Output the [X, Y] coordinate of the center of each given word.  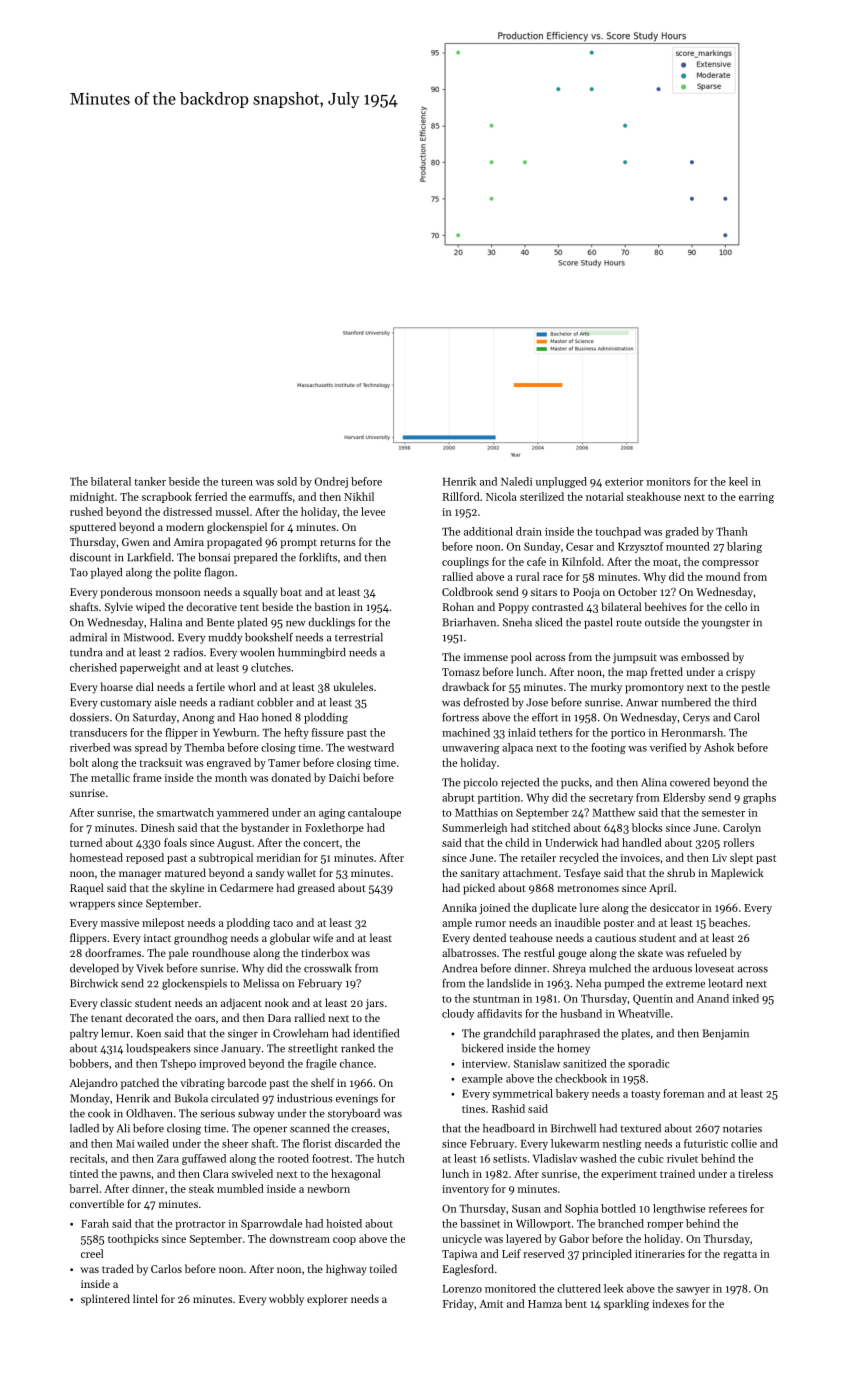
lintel [145, 1298]
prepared [255, 558]
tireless [755, 1173]
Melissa [261, 983]
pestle [756, 688]
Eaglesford [468, 1270]
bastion [332, 606]
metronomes [588, 888]
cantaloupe [374, 813]
